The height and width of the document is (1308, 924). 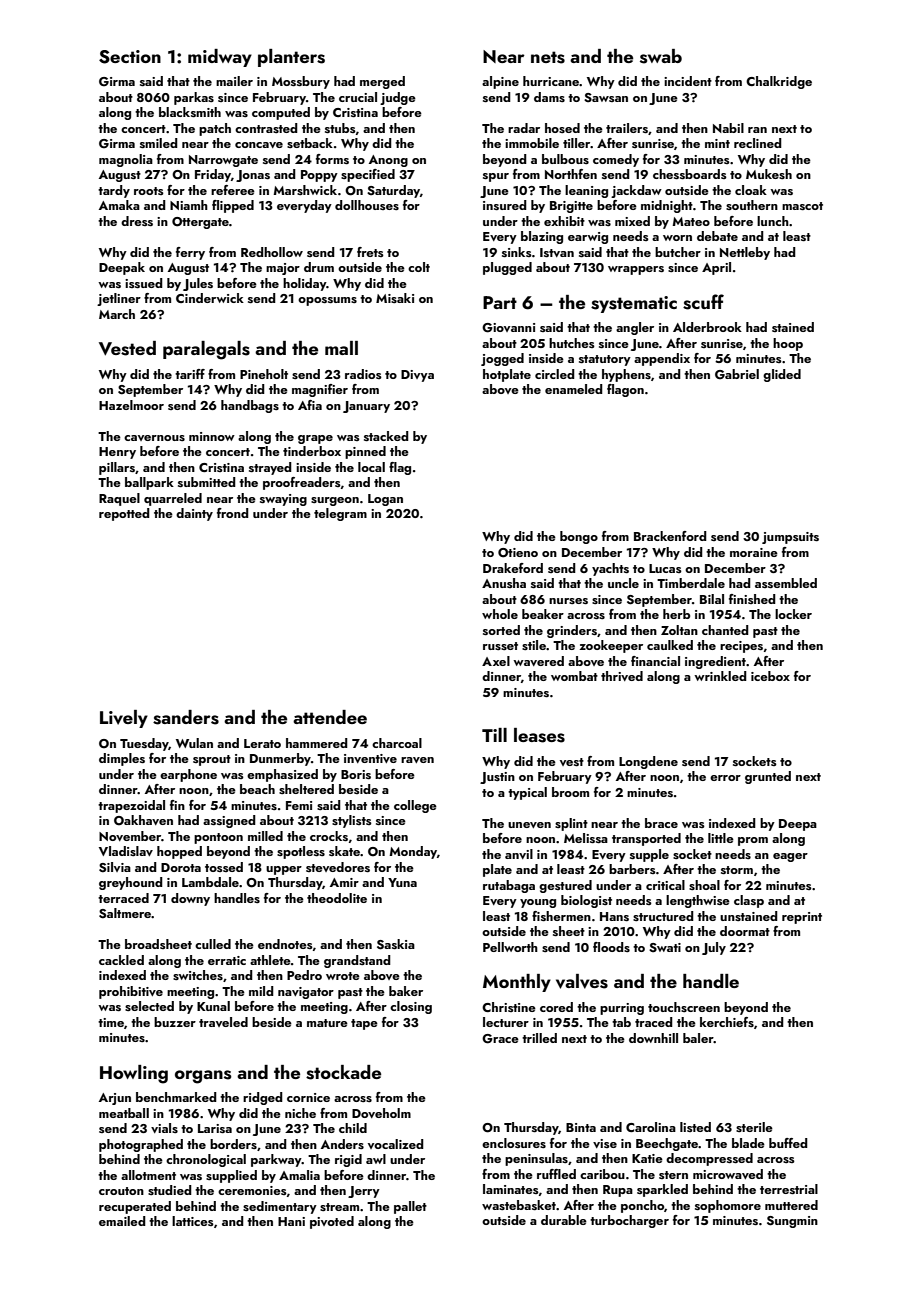 What do you see at coordinates (496, 661) in the document?
I see `Axel` at bounding box center [496, 661].
